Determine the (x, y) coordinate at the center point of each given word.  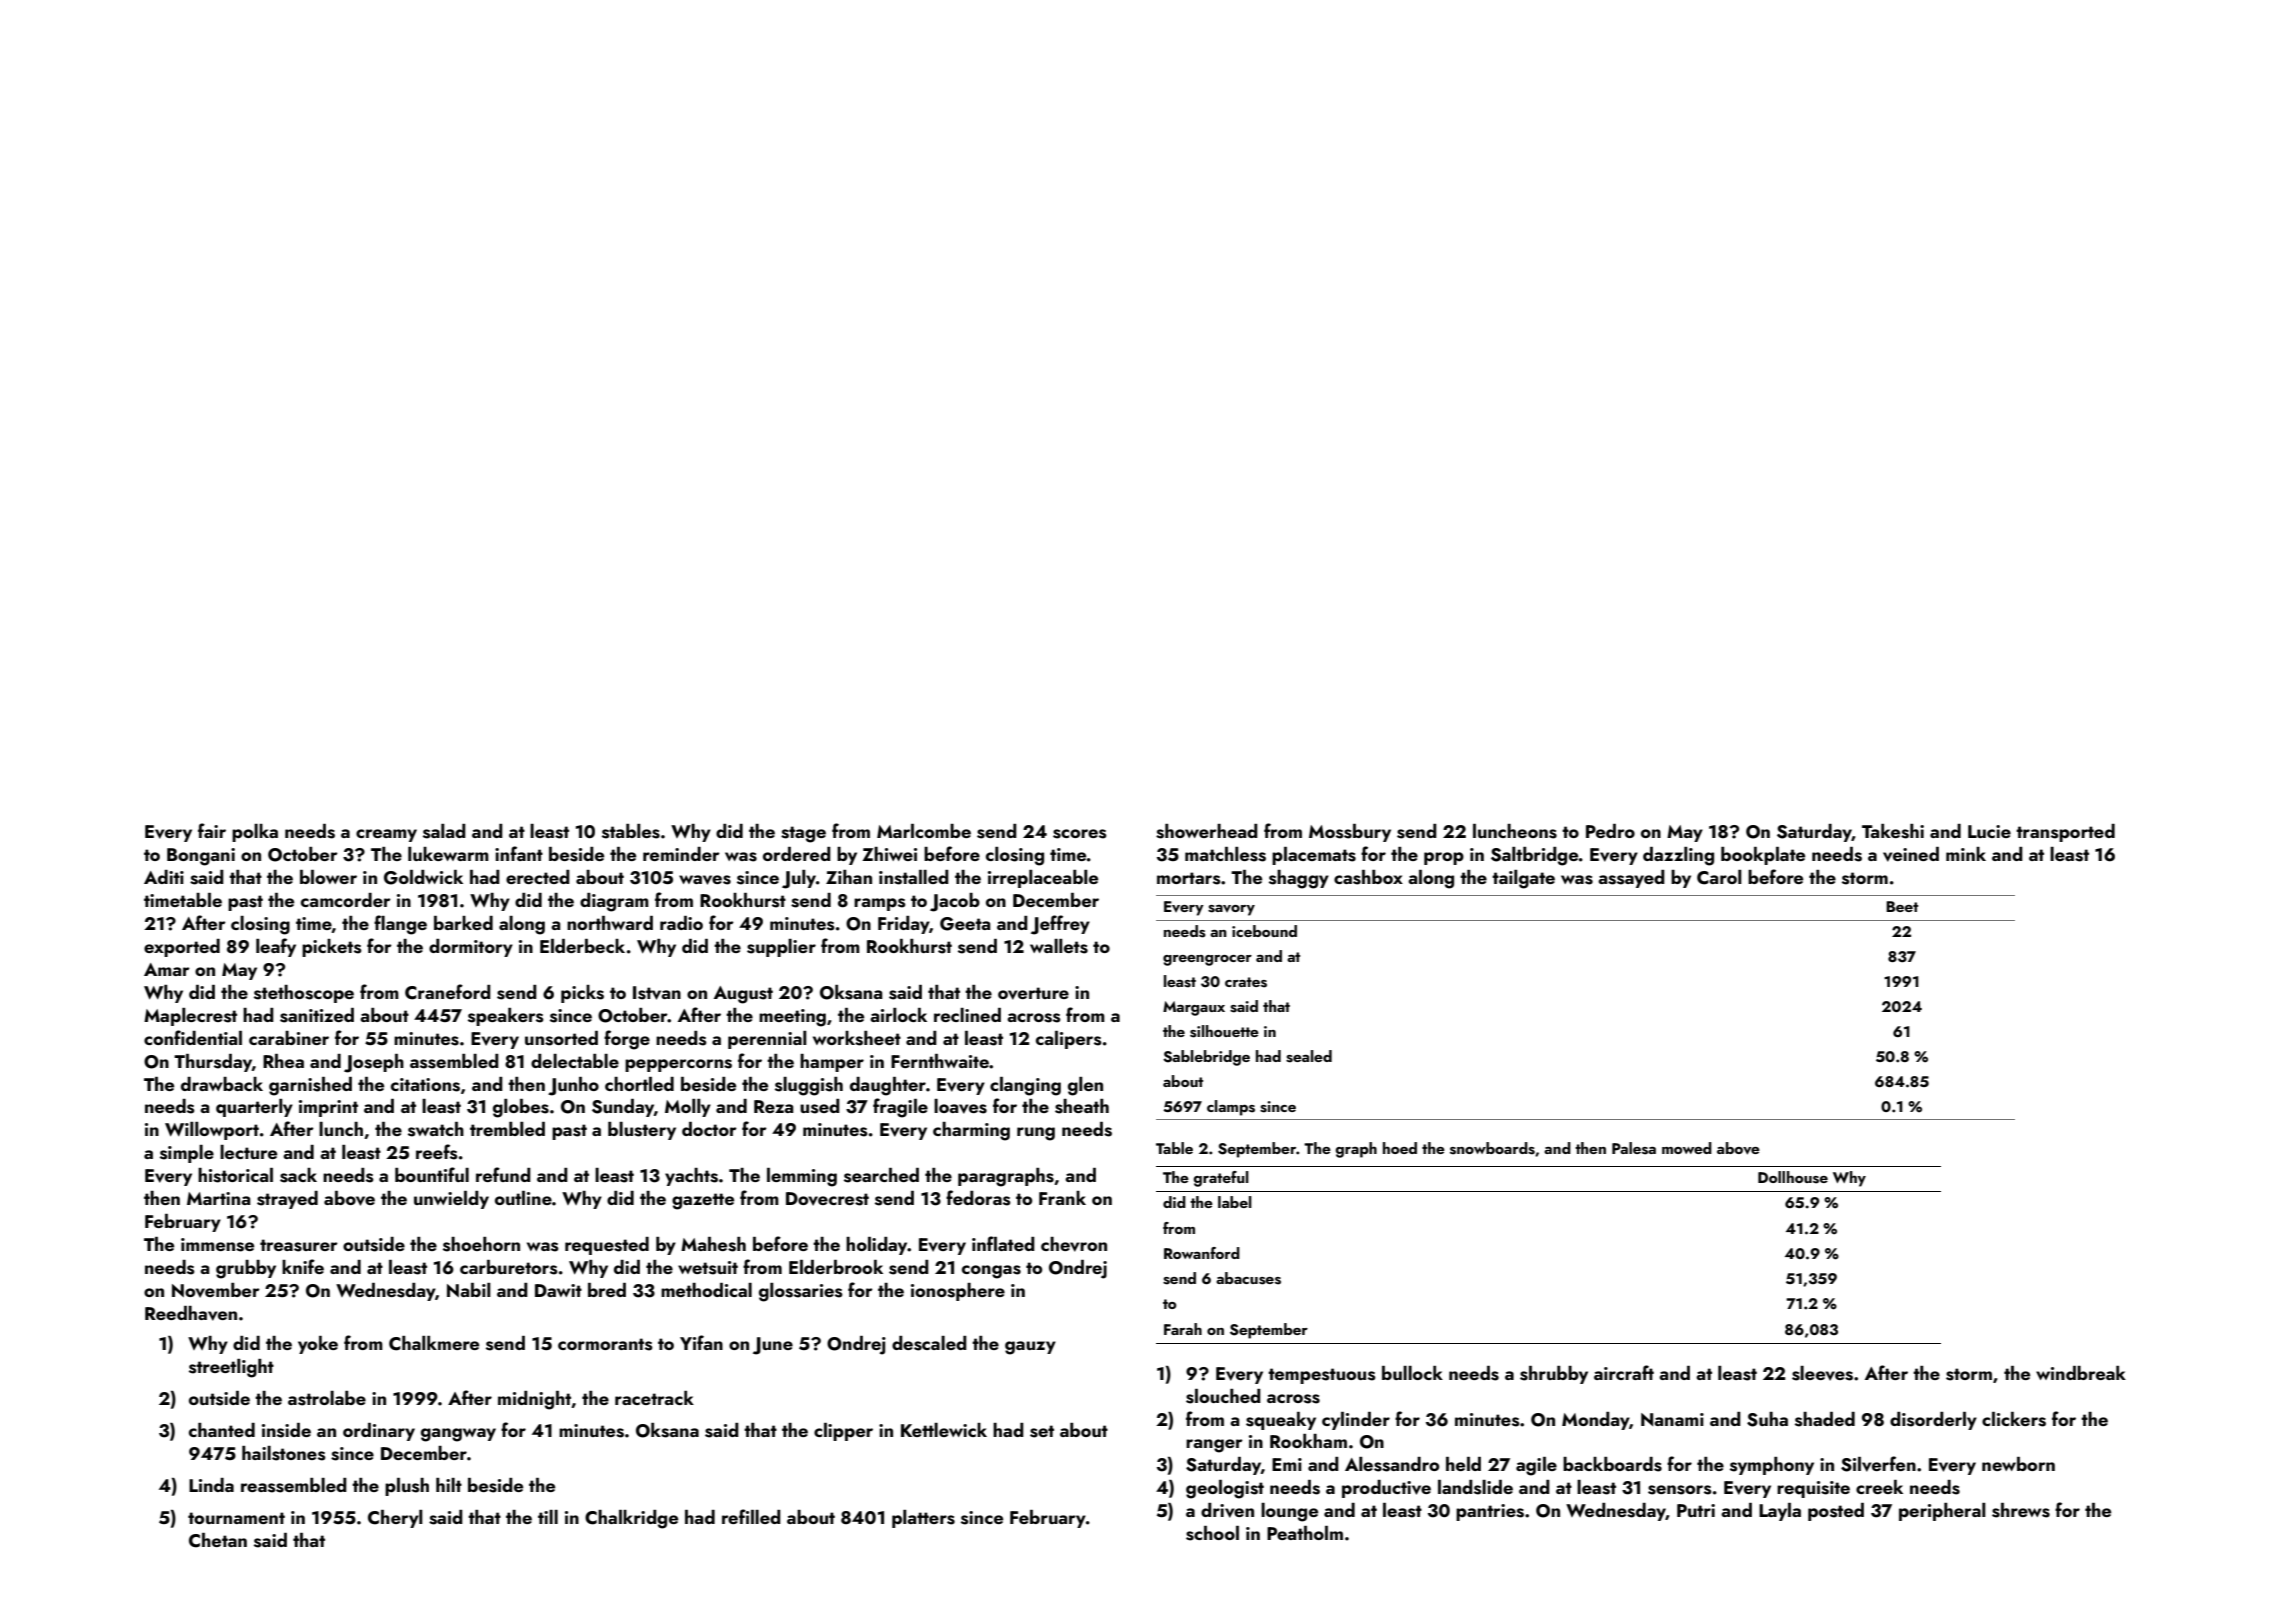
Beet (1902, 906)
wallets (1059, 946)
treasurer (299, 1245)
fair (212, 830)
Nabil (469, 1290)
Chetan (218, 1540)
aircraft (1624, 1372)
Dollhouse (1793, 1177)
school (1212, 1533)
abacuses (1248, 1278)
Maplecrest (190, 1017)
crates (1246, 982)
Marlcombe (924, 831)
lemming (802, 1177)
